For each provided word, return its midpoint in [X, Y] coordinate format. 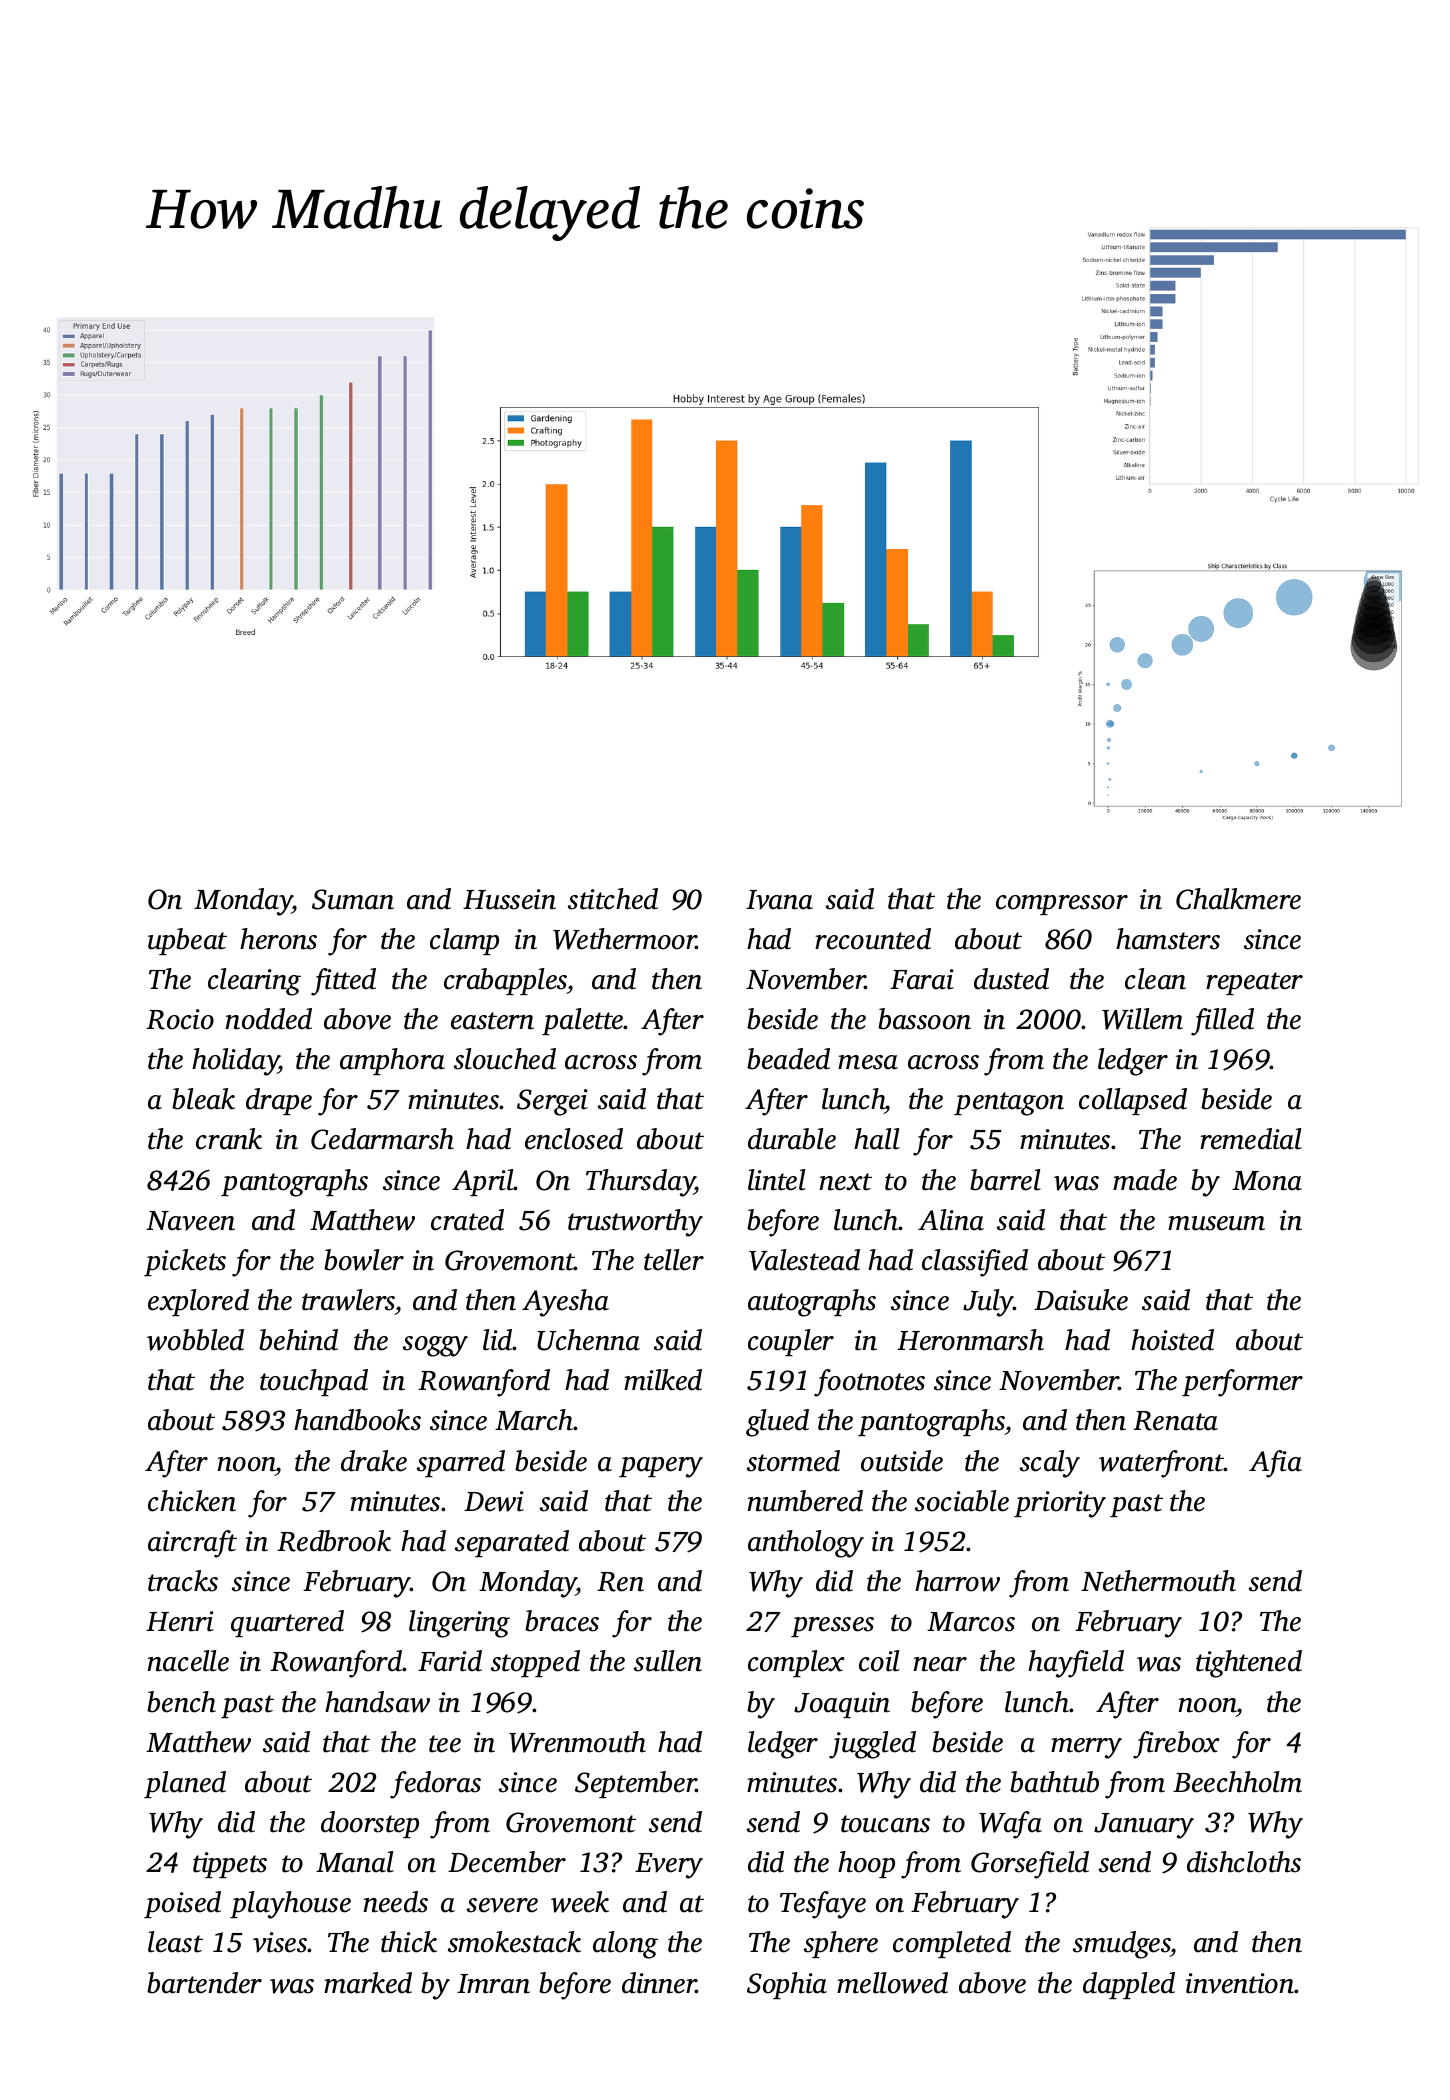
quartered [287, 1623]
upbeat [187, 941]
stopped [535, 1663]
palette [583, 1021]
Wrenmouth [577, 1742]
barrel [1005, 1180]
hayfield [1076, 1664]
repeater [1254, 983]
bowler [364, 1260]
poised [182, 1904]
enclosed [574, 1139]
